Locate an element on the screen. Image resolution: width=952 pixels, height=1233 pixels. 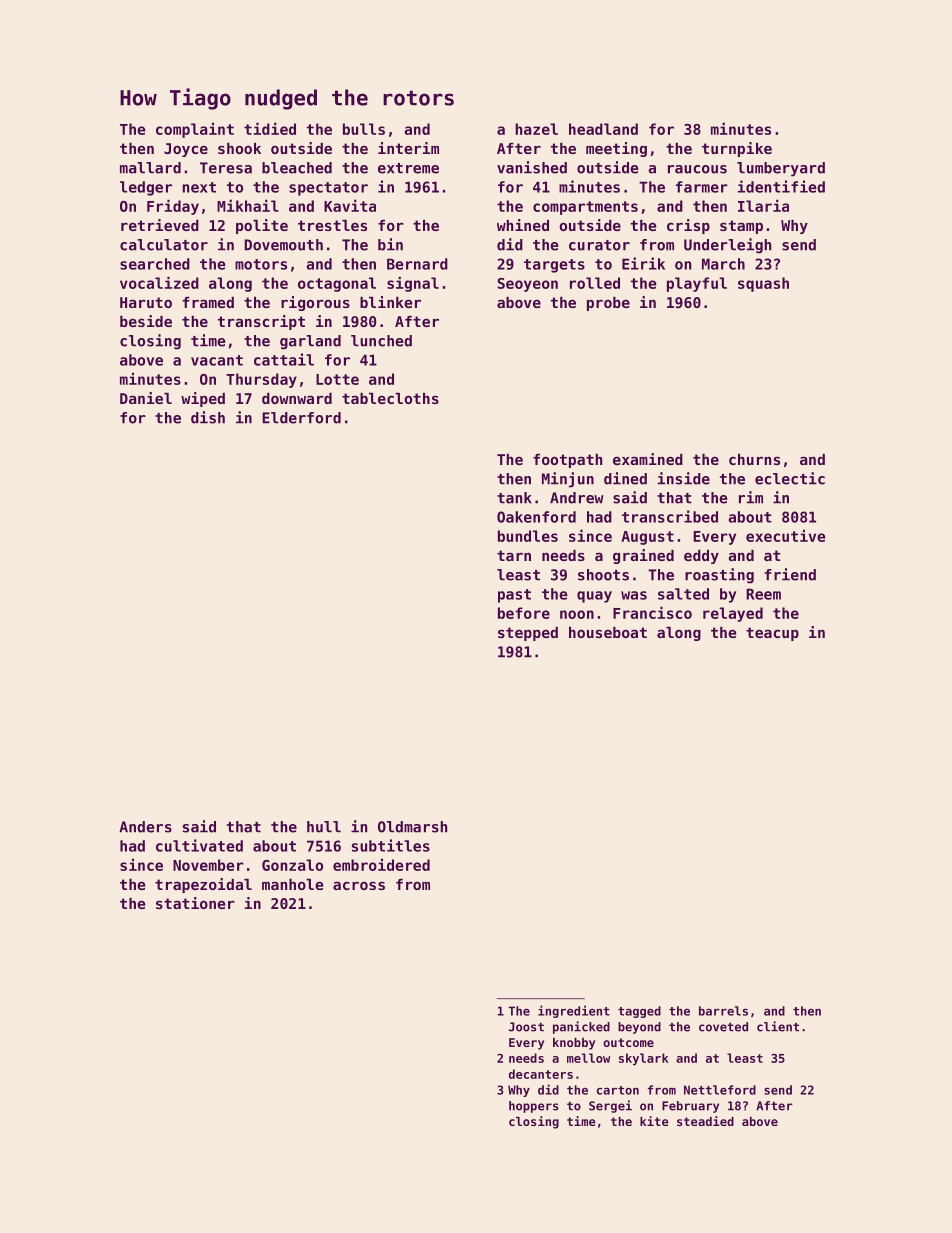
embroidered is located at coordinates (381, 864).
